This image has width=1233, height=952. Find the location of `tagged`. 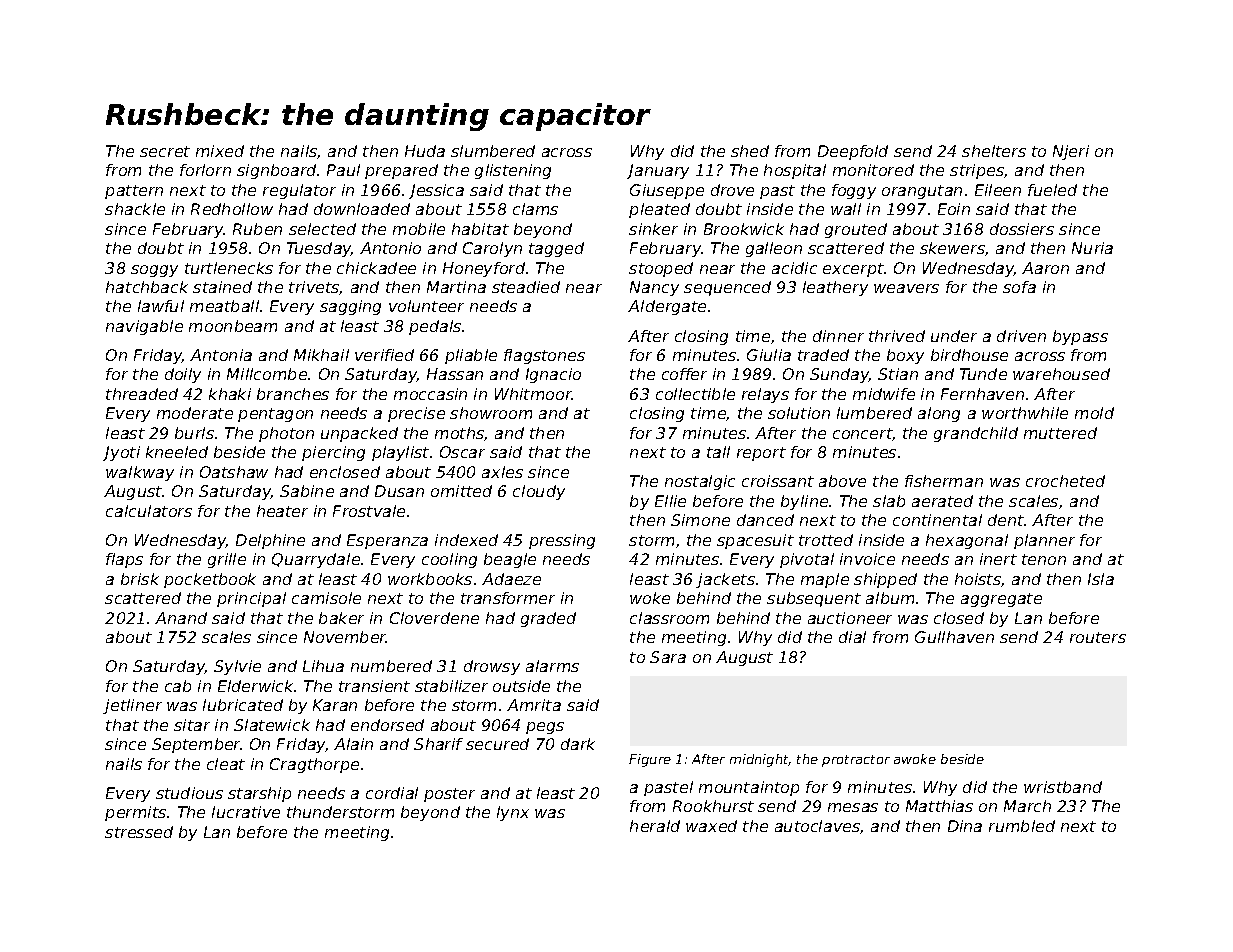

tagged is located at coordinates (556, 249).
